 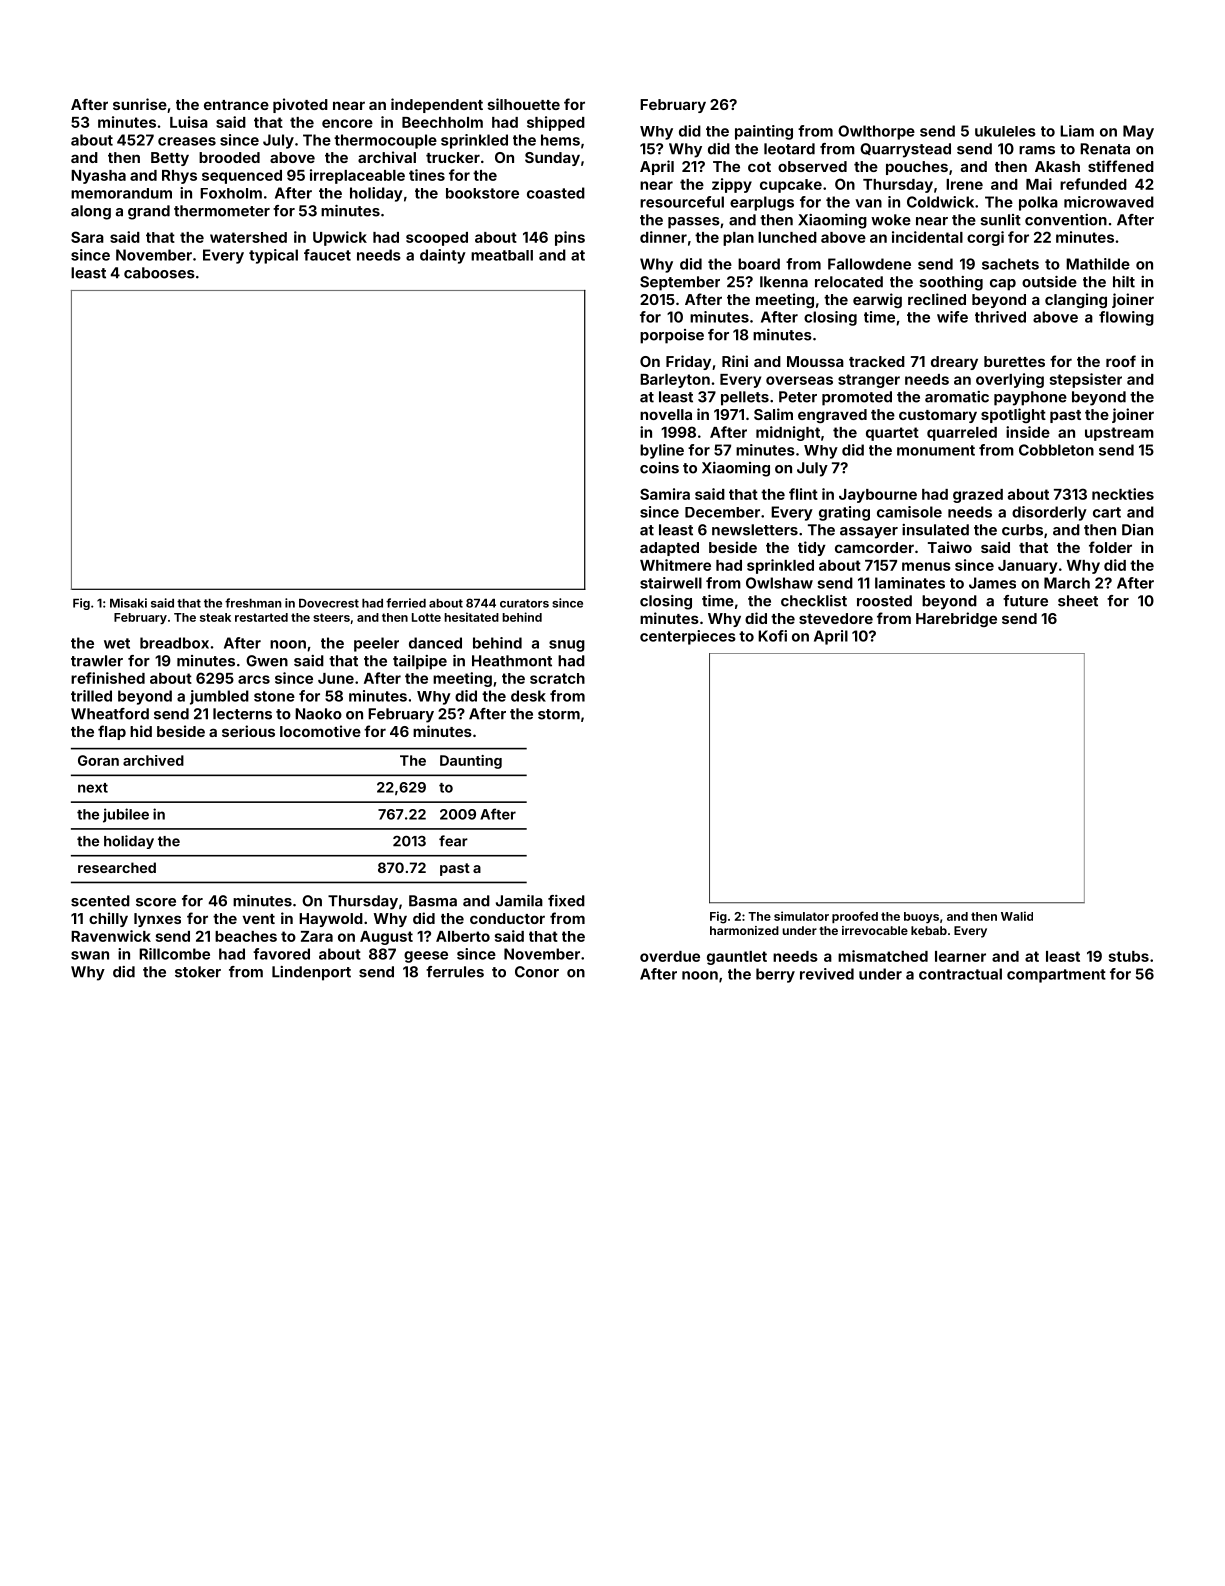 What do you see at coordinates (665, 494) in the image?
I see `Samira` at bounding box center [665, 494].
